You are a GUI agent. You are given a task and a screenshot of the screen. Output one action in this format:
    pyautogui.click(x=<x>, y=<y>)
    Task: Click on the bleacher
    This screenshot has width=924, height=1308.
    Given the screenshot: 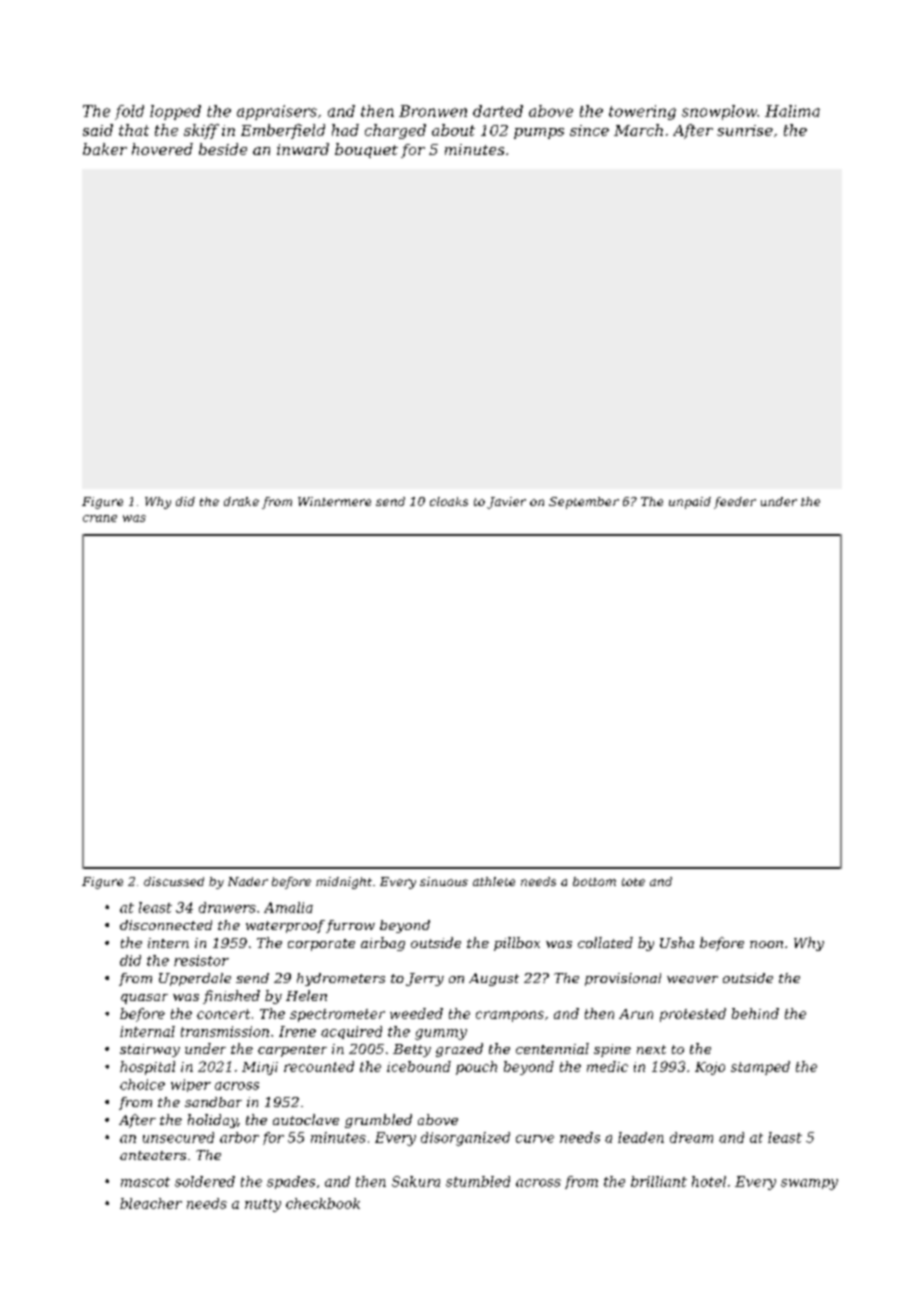 What is the action you would take?
    pyautogui.click(x=151, y=1203)
